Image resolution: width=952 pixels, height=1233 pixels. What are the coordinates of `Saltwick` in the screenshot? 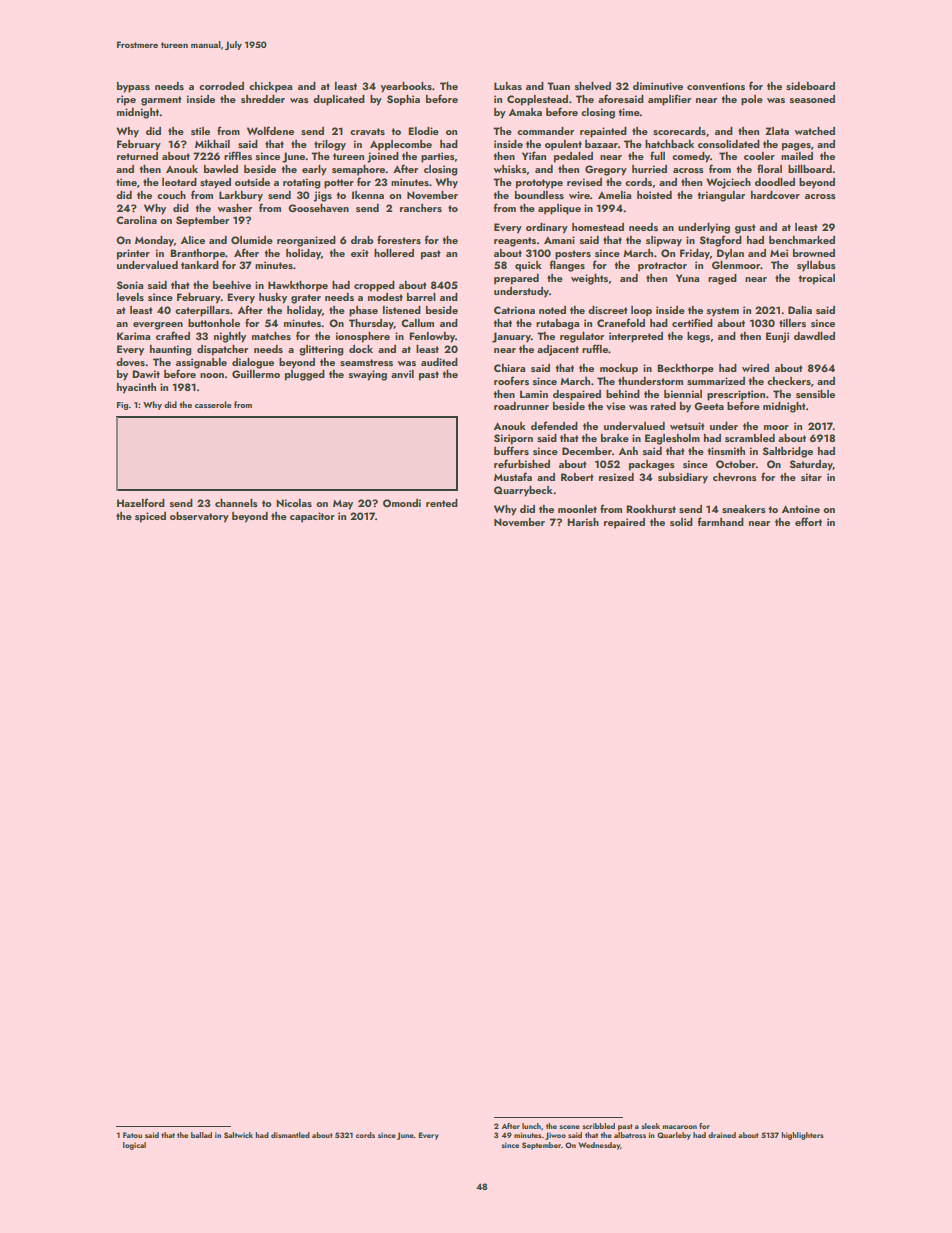 It's located at (238, 1135).
